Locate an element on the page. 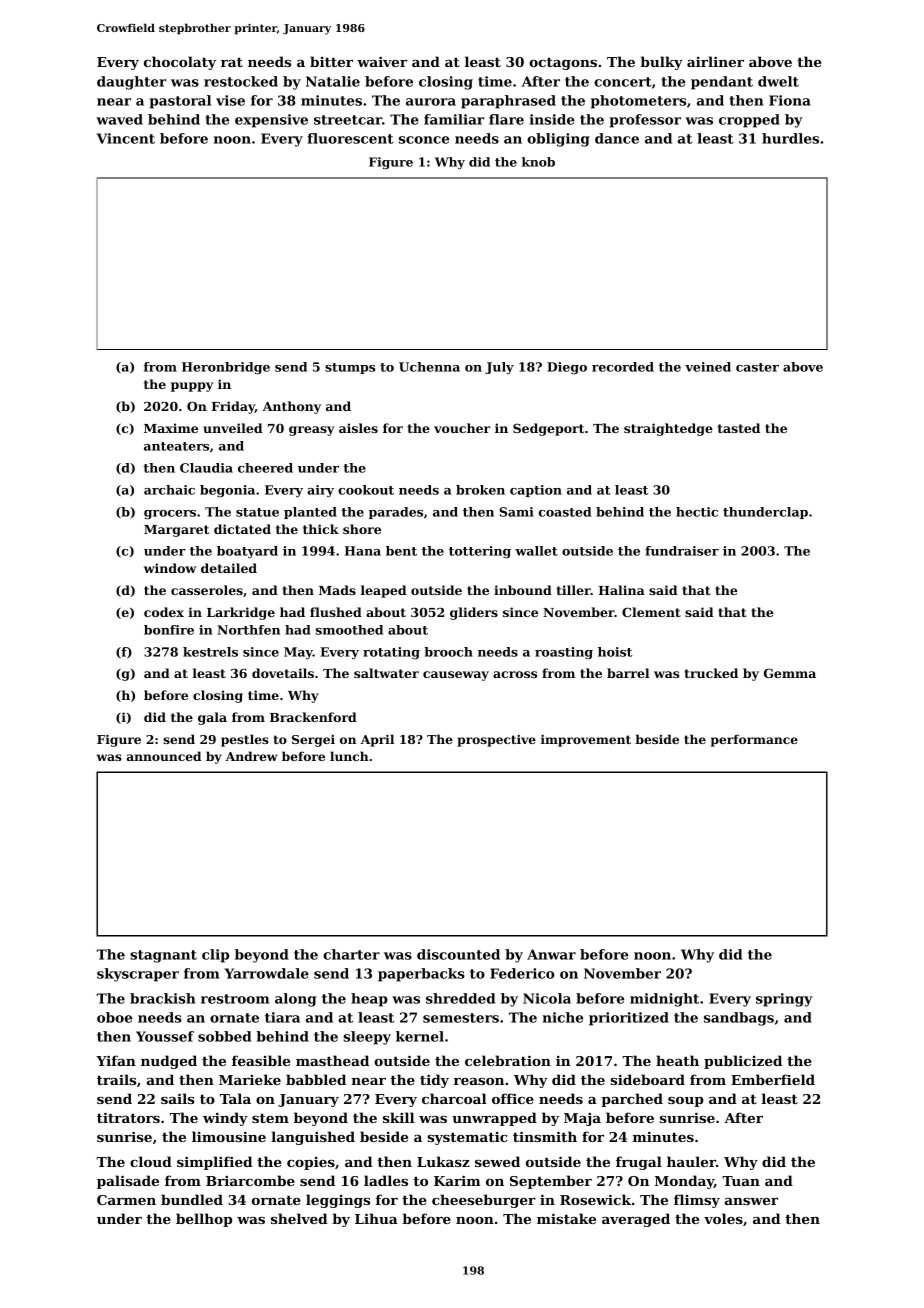 The image size is (924, 1308). hectic is located at coordinates (697, 512).
